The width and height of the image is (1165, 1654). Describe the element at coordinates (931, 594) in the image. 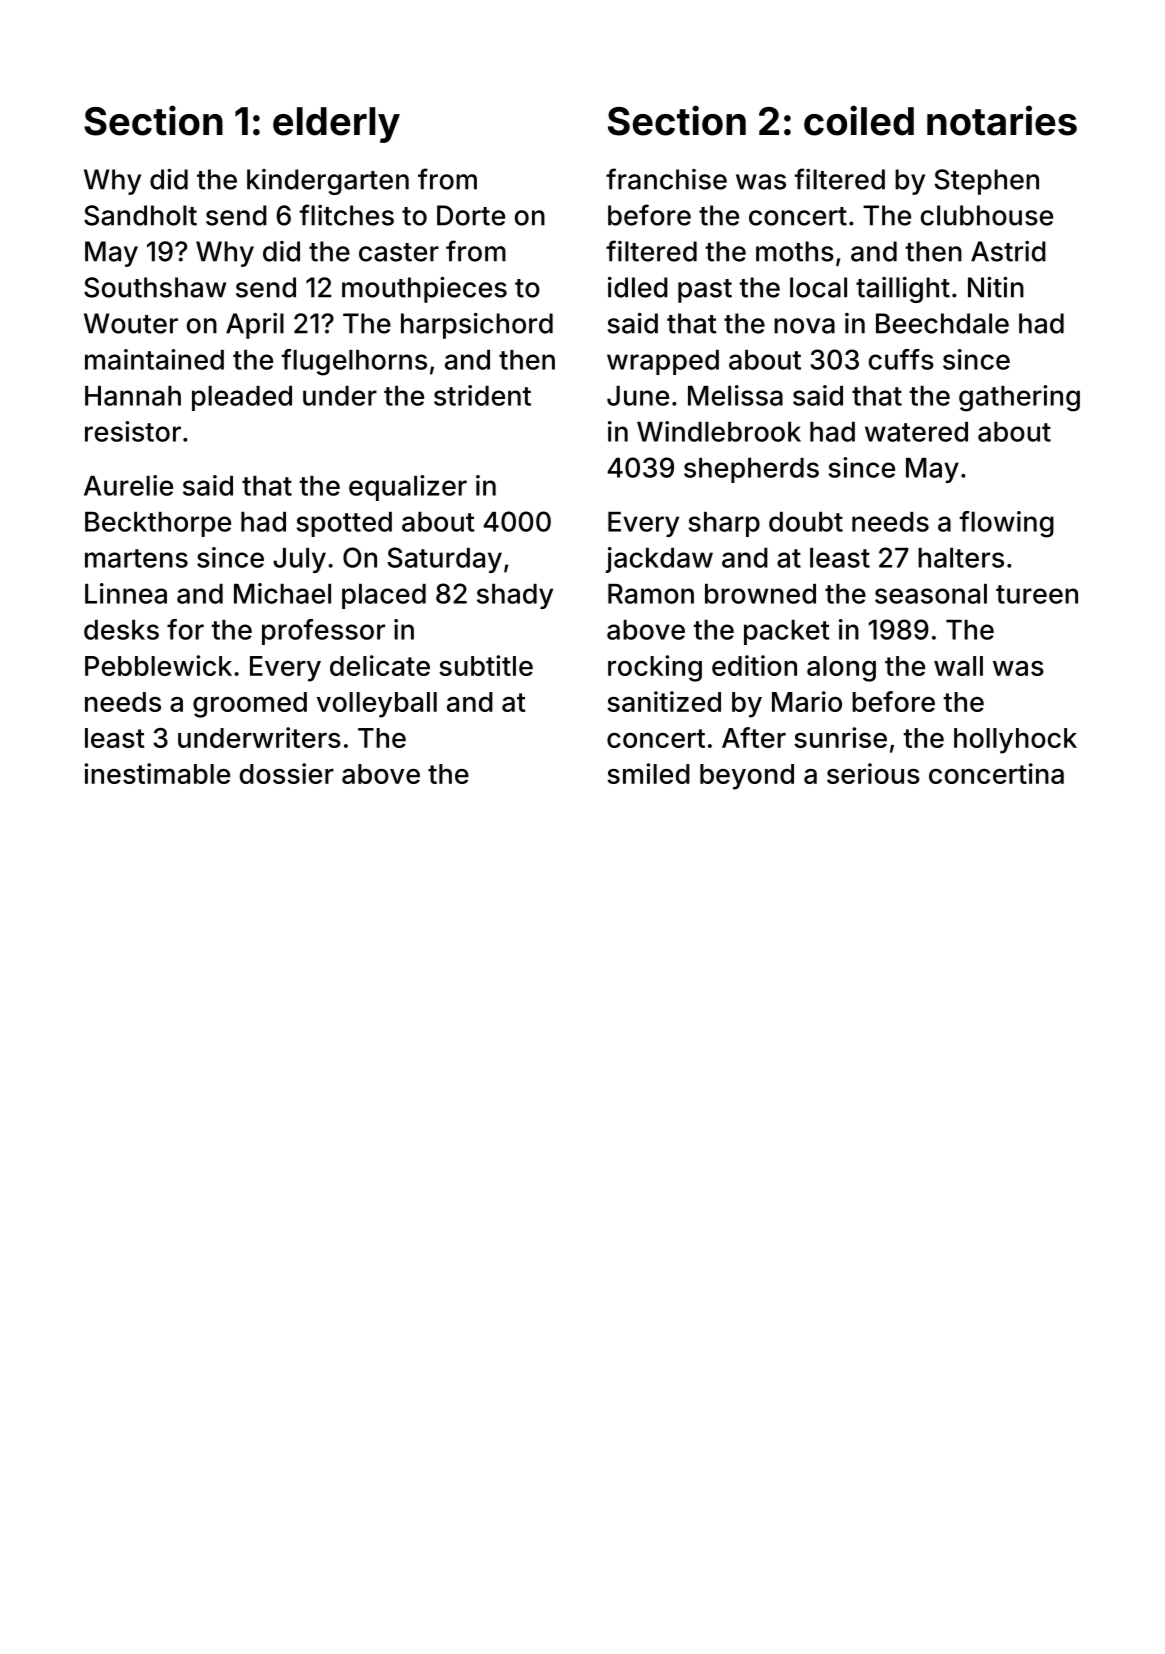

I see `seasonal` at that location.
